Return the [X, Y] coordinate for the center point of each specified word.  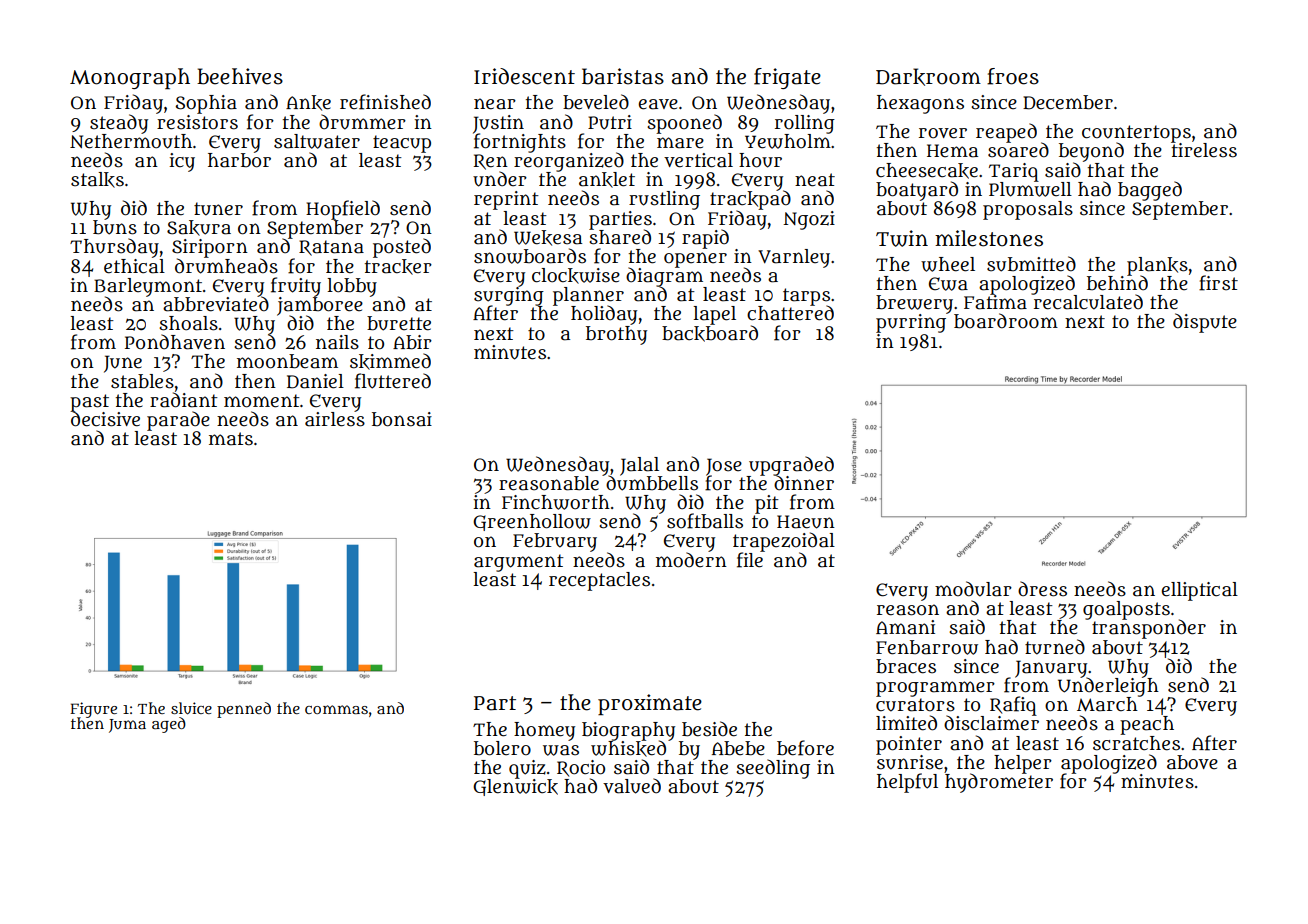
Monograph [130, 78]
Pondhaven [175, 342]
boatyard [917, 191]
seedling [773, 769]
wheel [948, 264]
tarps [806, 297]
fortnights [519, 143]
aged [169, 725]
